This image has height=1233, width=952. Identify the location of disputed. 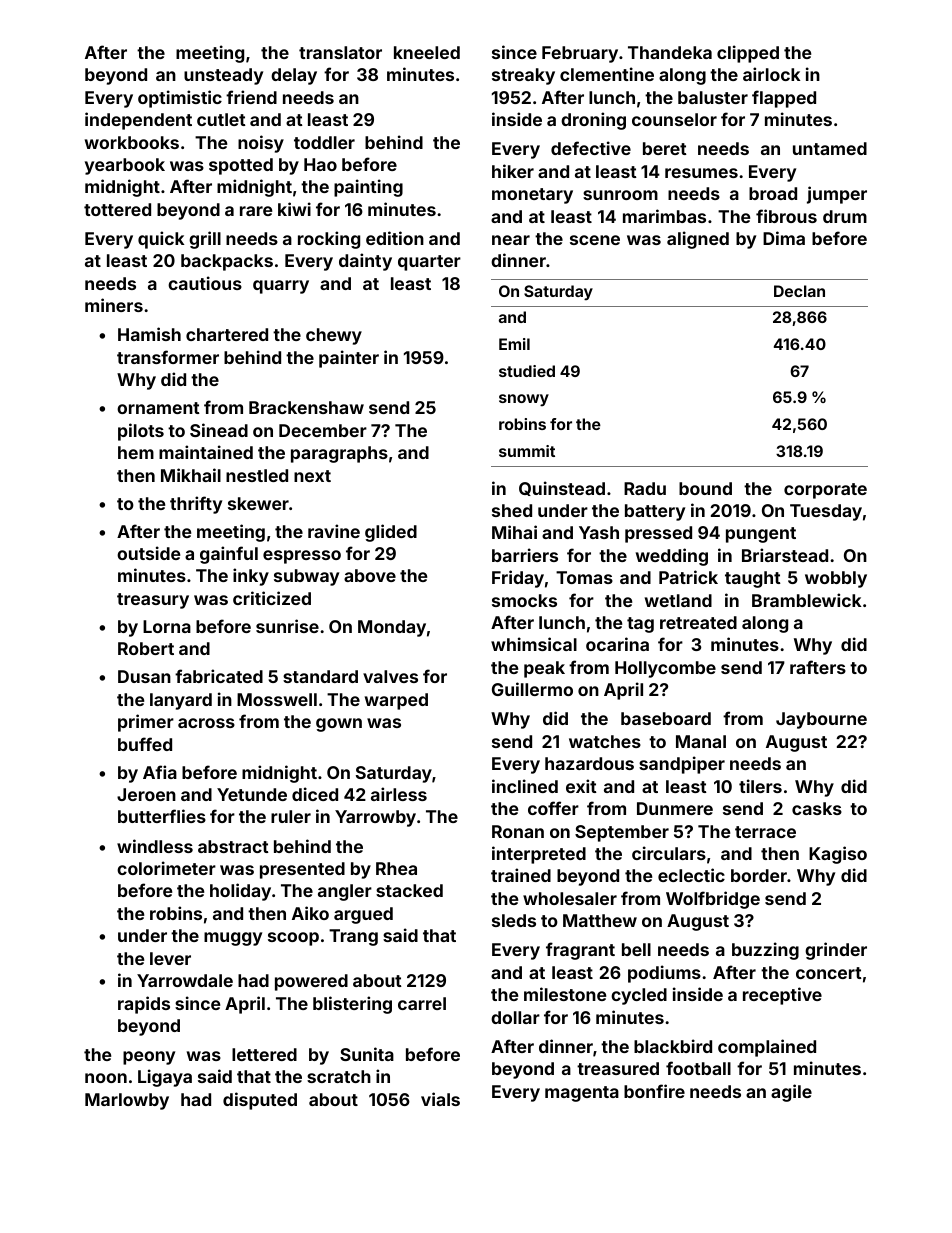
(260, 1101).
